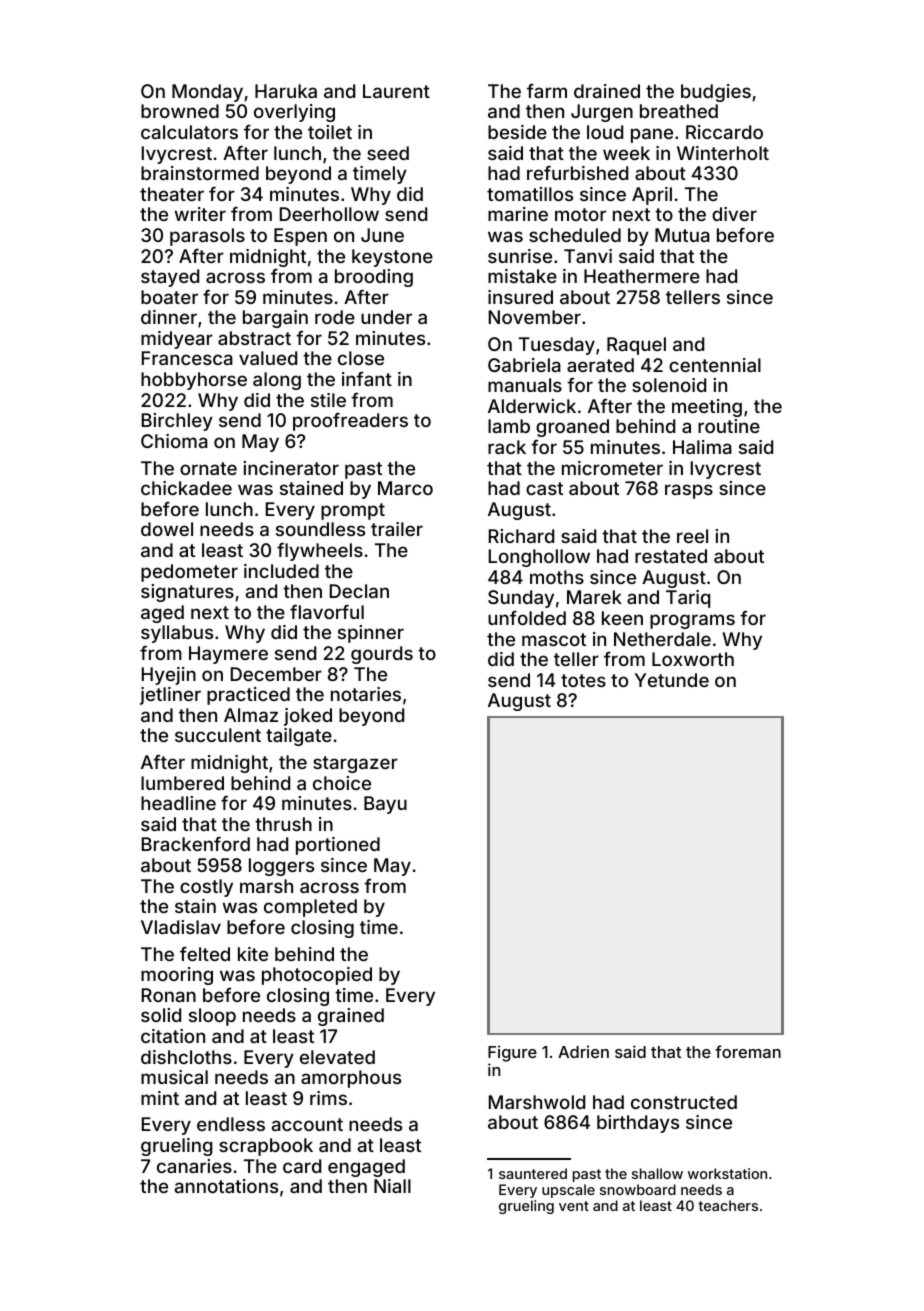  What do you see at coordinates (533, 1173) in the screenshot?
I see `sauntered` at bounding box center [533, 1173].
